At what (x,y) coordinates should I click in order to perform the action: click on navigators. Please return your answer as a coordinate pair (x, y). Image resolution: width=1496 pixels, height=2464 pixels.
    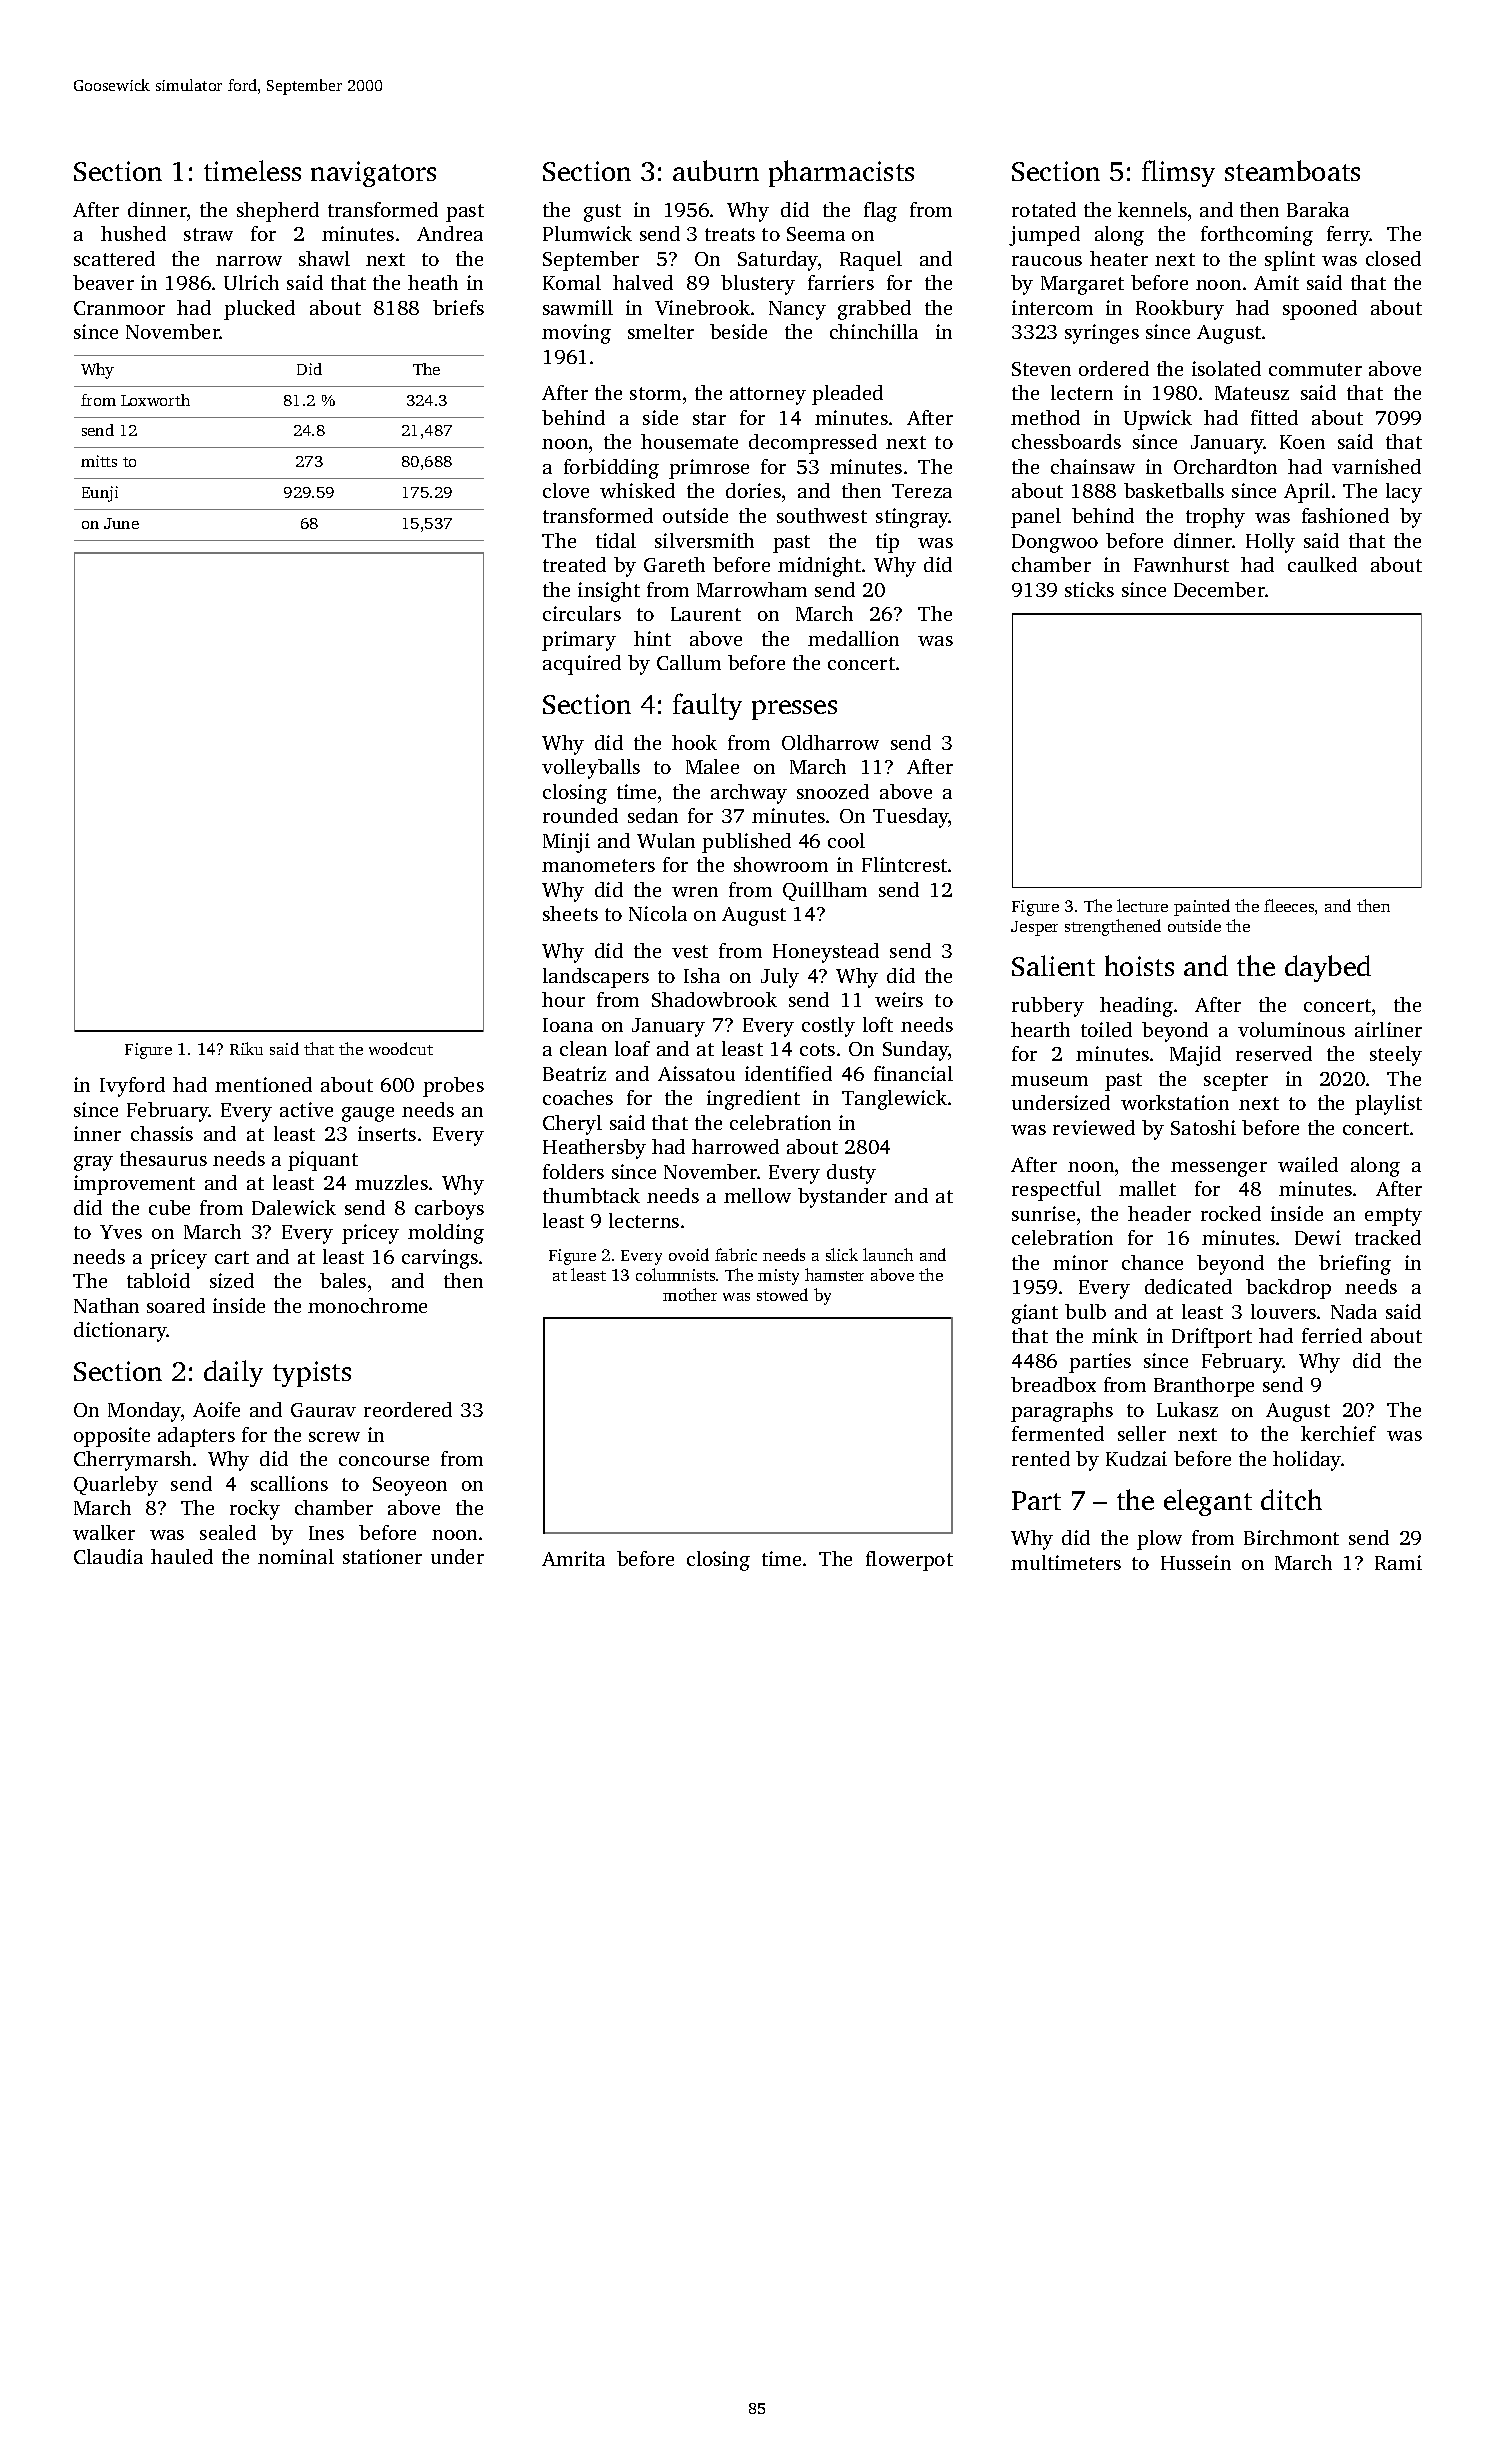
    Looking at the image, I should click on (373, 174).
